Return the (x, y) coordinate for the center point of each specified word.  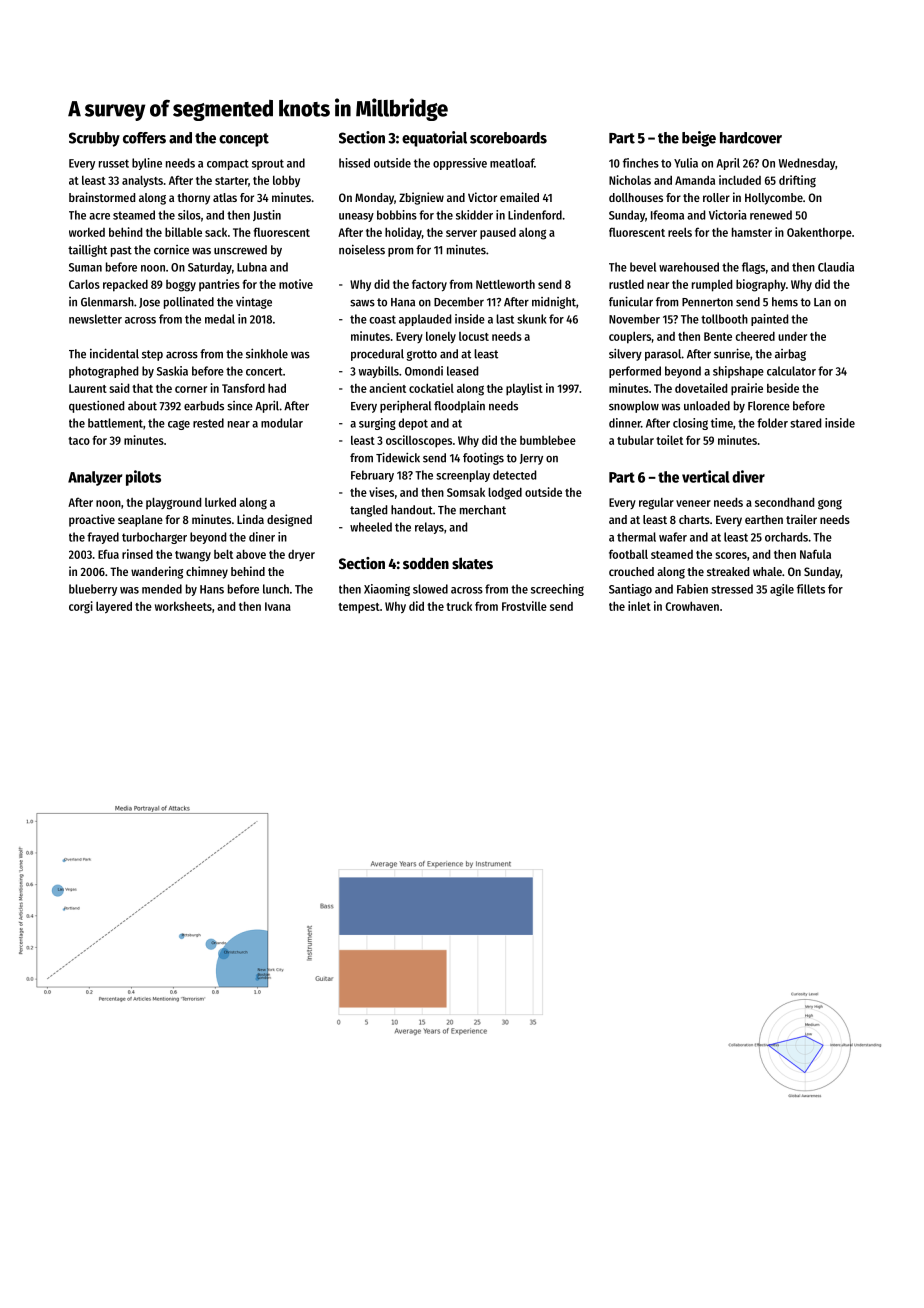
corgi (81, 607)
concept (244, 140)
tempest (359, 608)
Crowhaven (692, 606)
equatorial (434, 139)
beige (699, 139)
